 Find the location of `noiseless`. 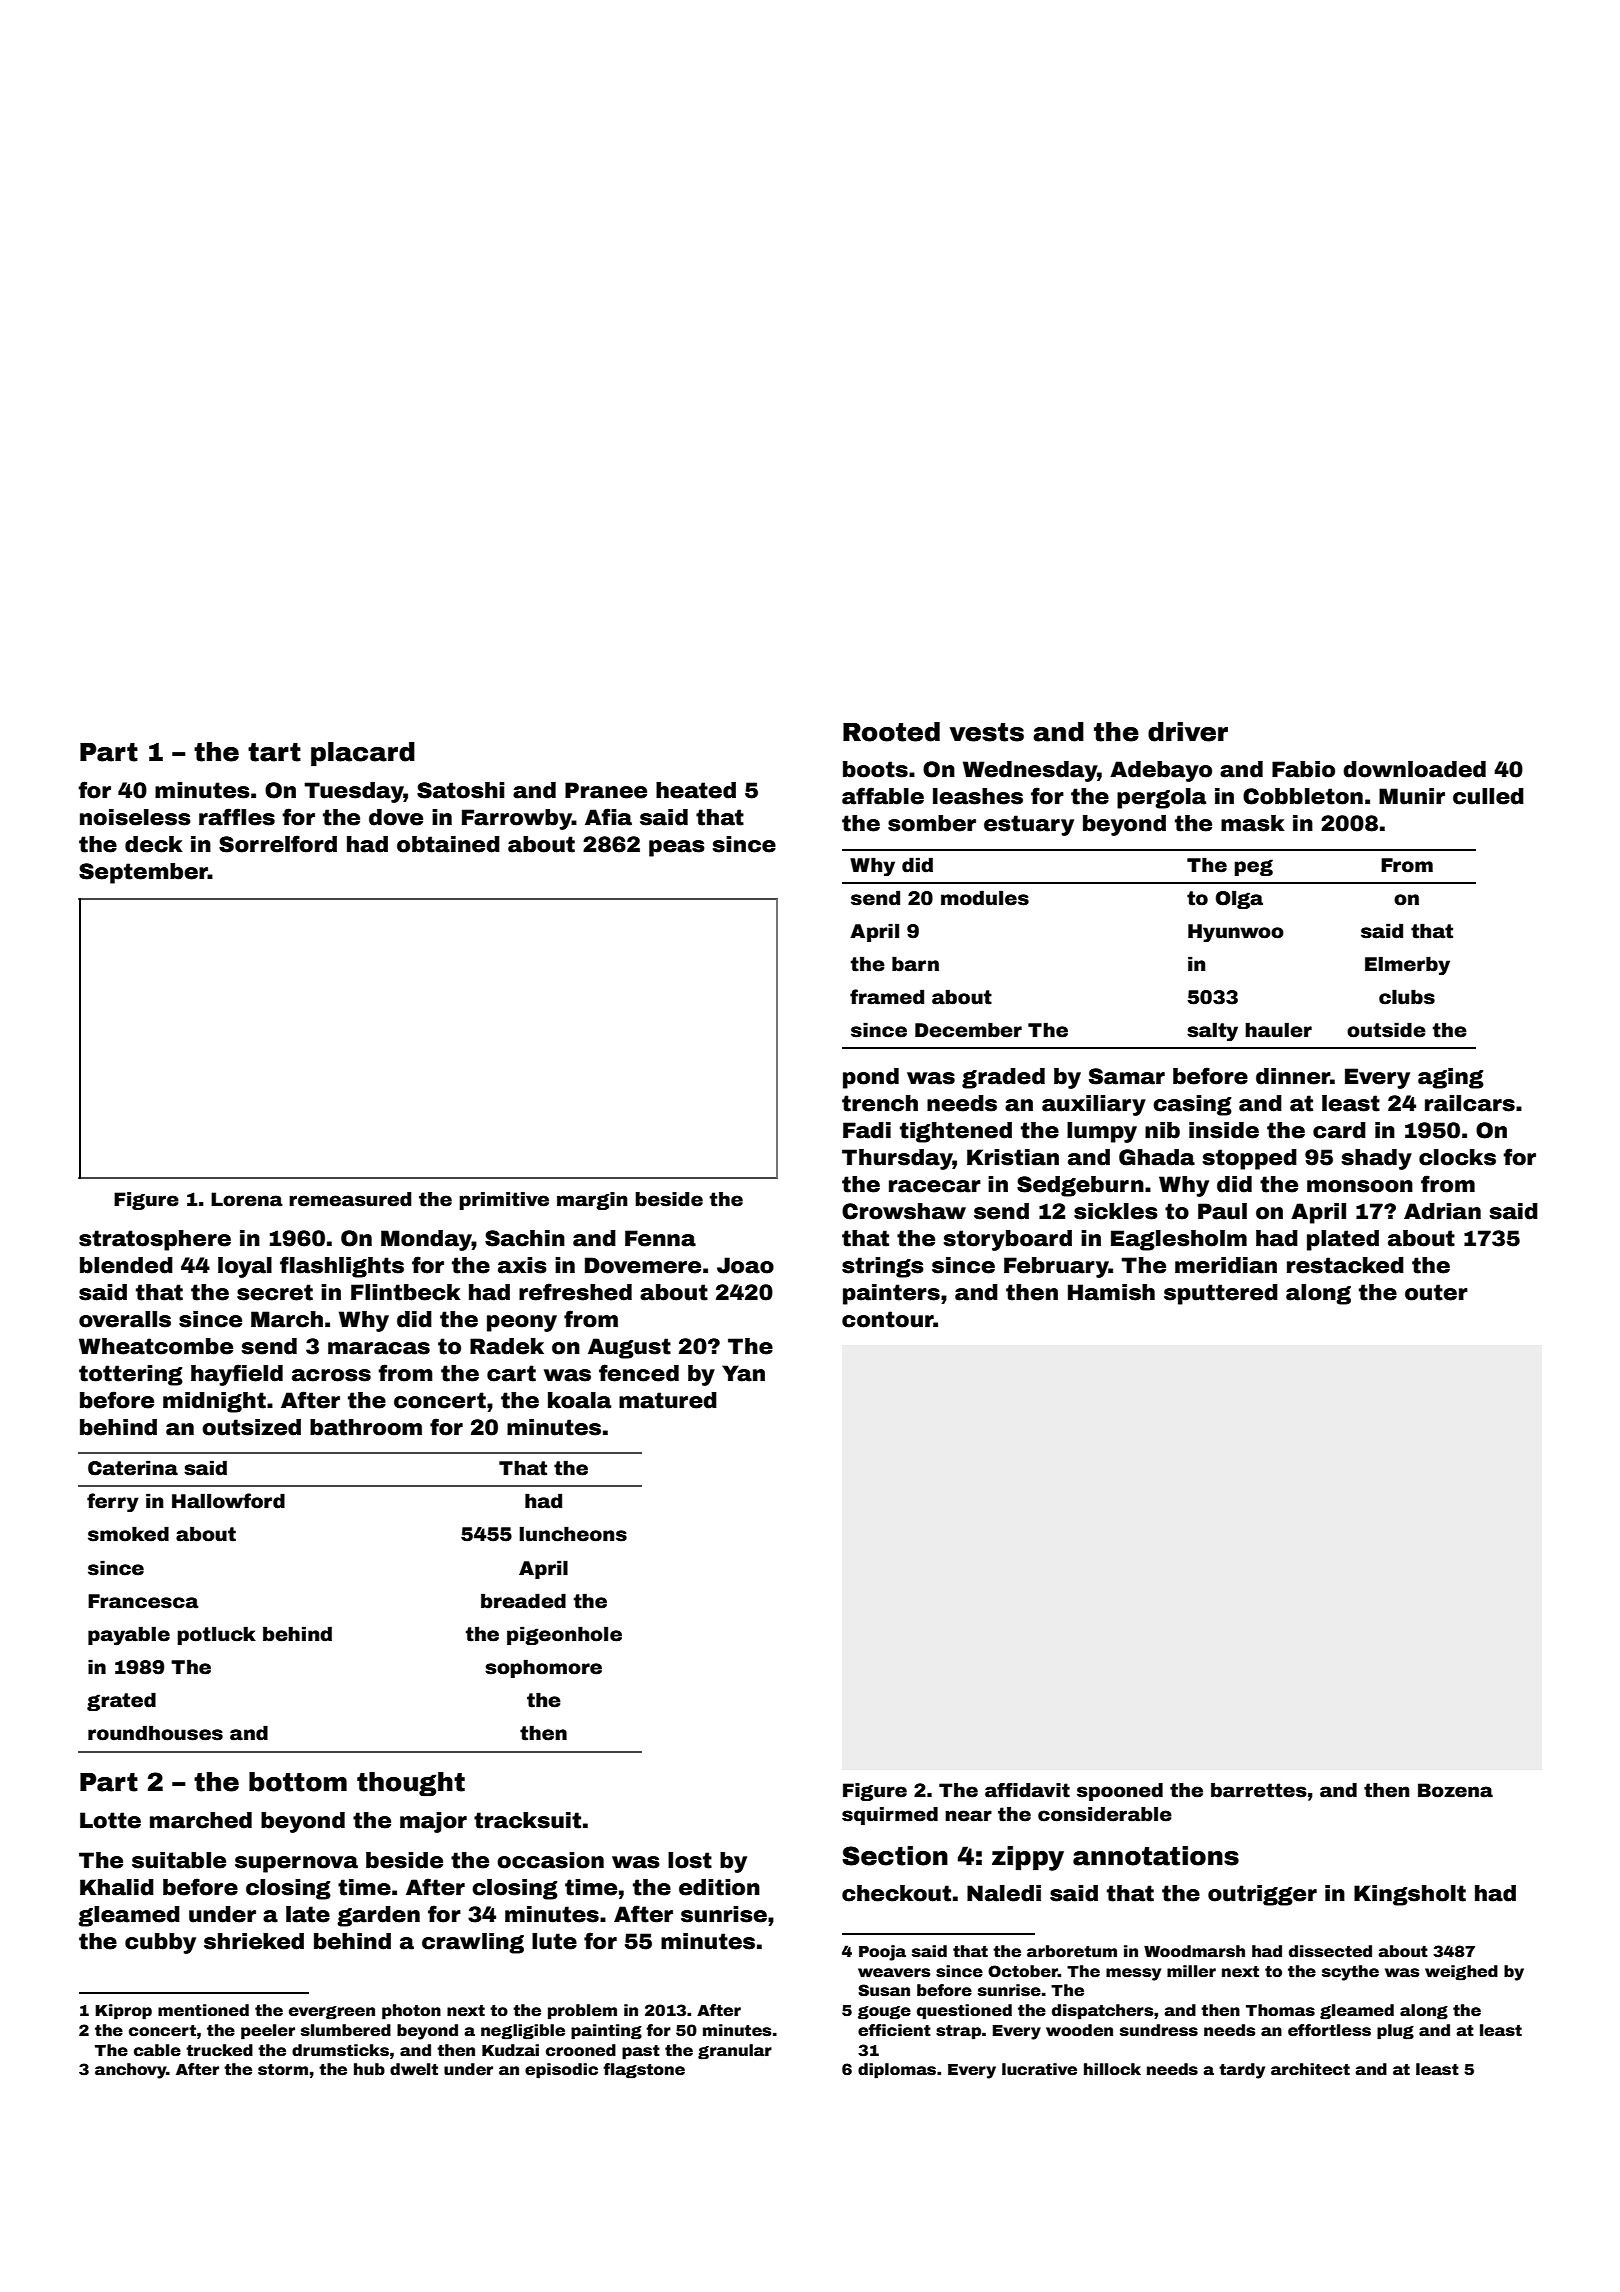

noiseless is located at coordinates (135, 817).
